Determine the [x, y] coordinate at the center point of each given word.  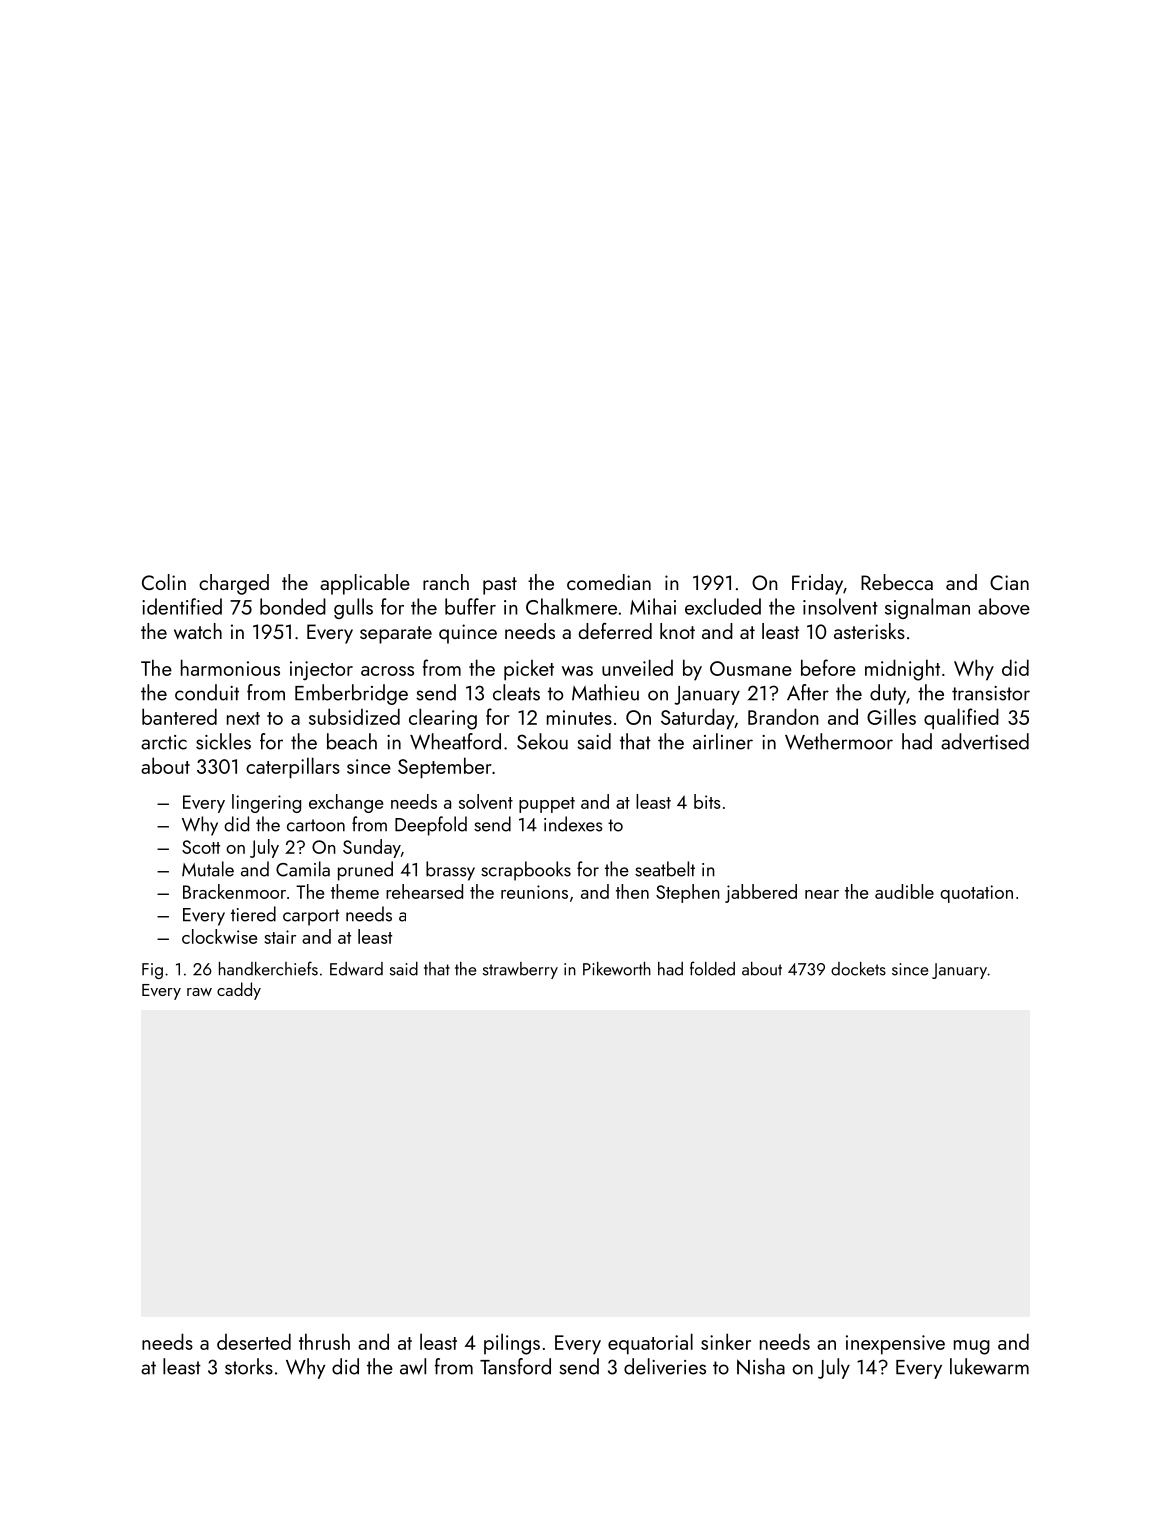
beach [352, 741]
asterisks [869, 631]
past [500, 586]
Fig [152, 971]
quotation [976, 894]
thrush [324, 1341]
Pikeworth [617, 969]
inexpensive [895, 1345]
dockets [858, 969]
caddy [239, 991]
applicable [365, 584]
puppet [547, 805]
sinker [726, 1341]
